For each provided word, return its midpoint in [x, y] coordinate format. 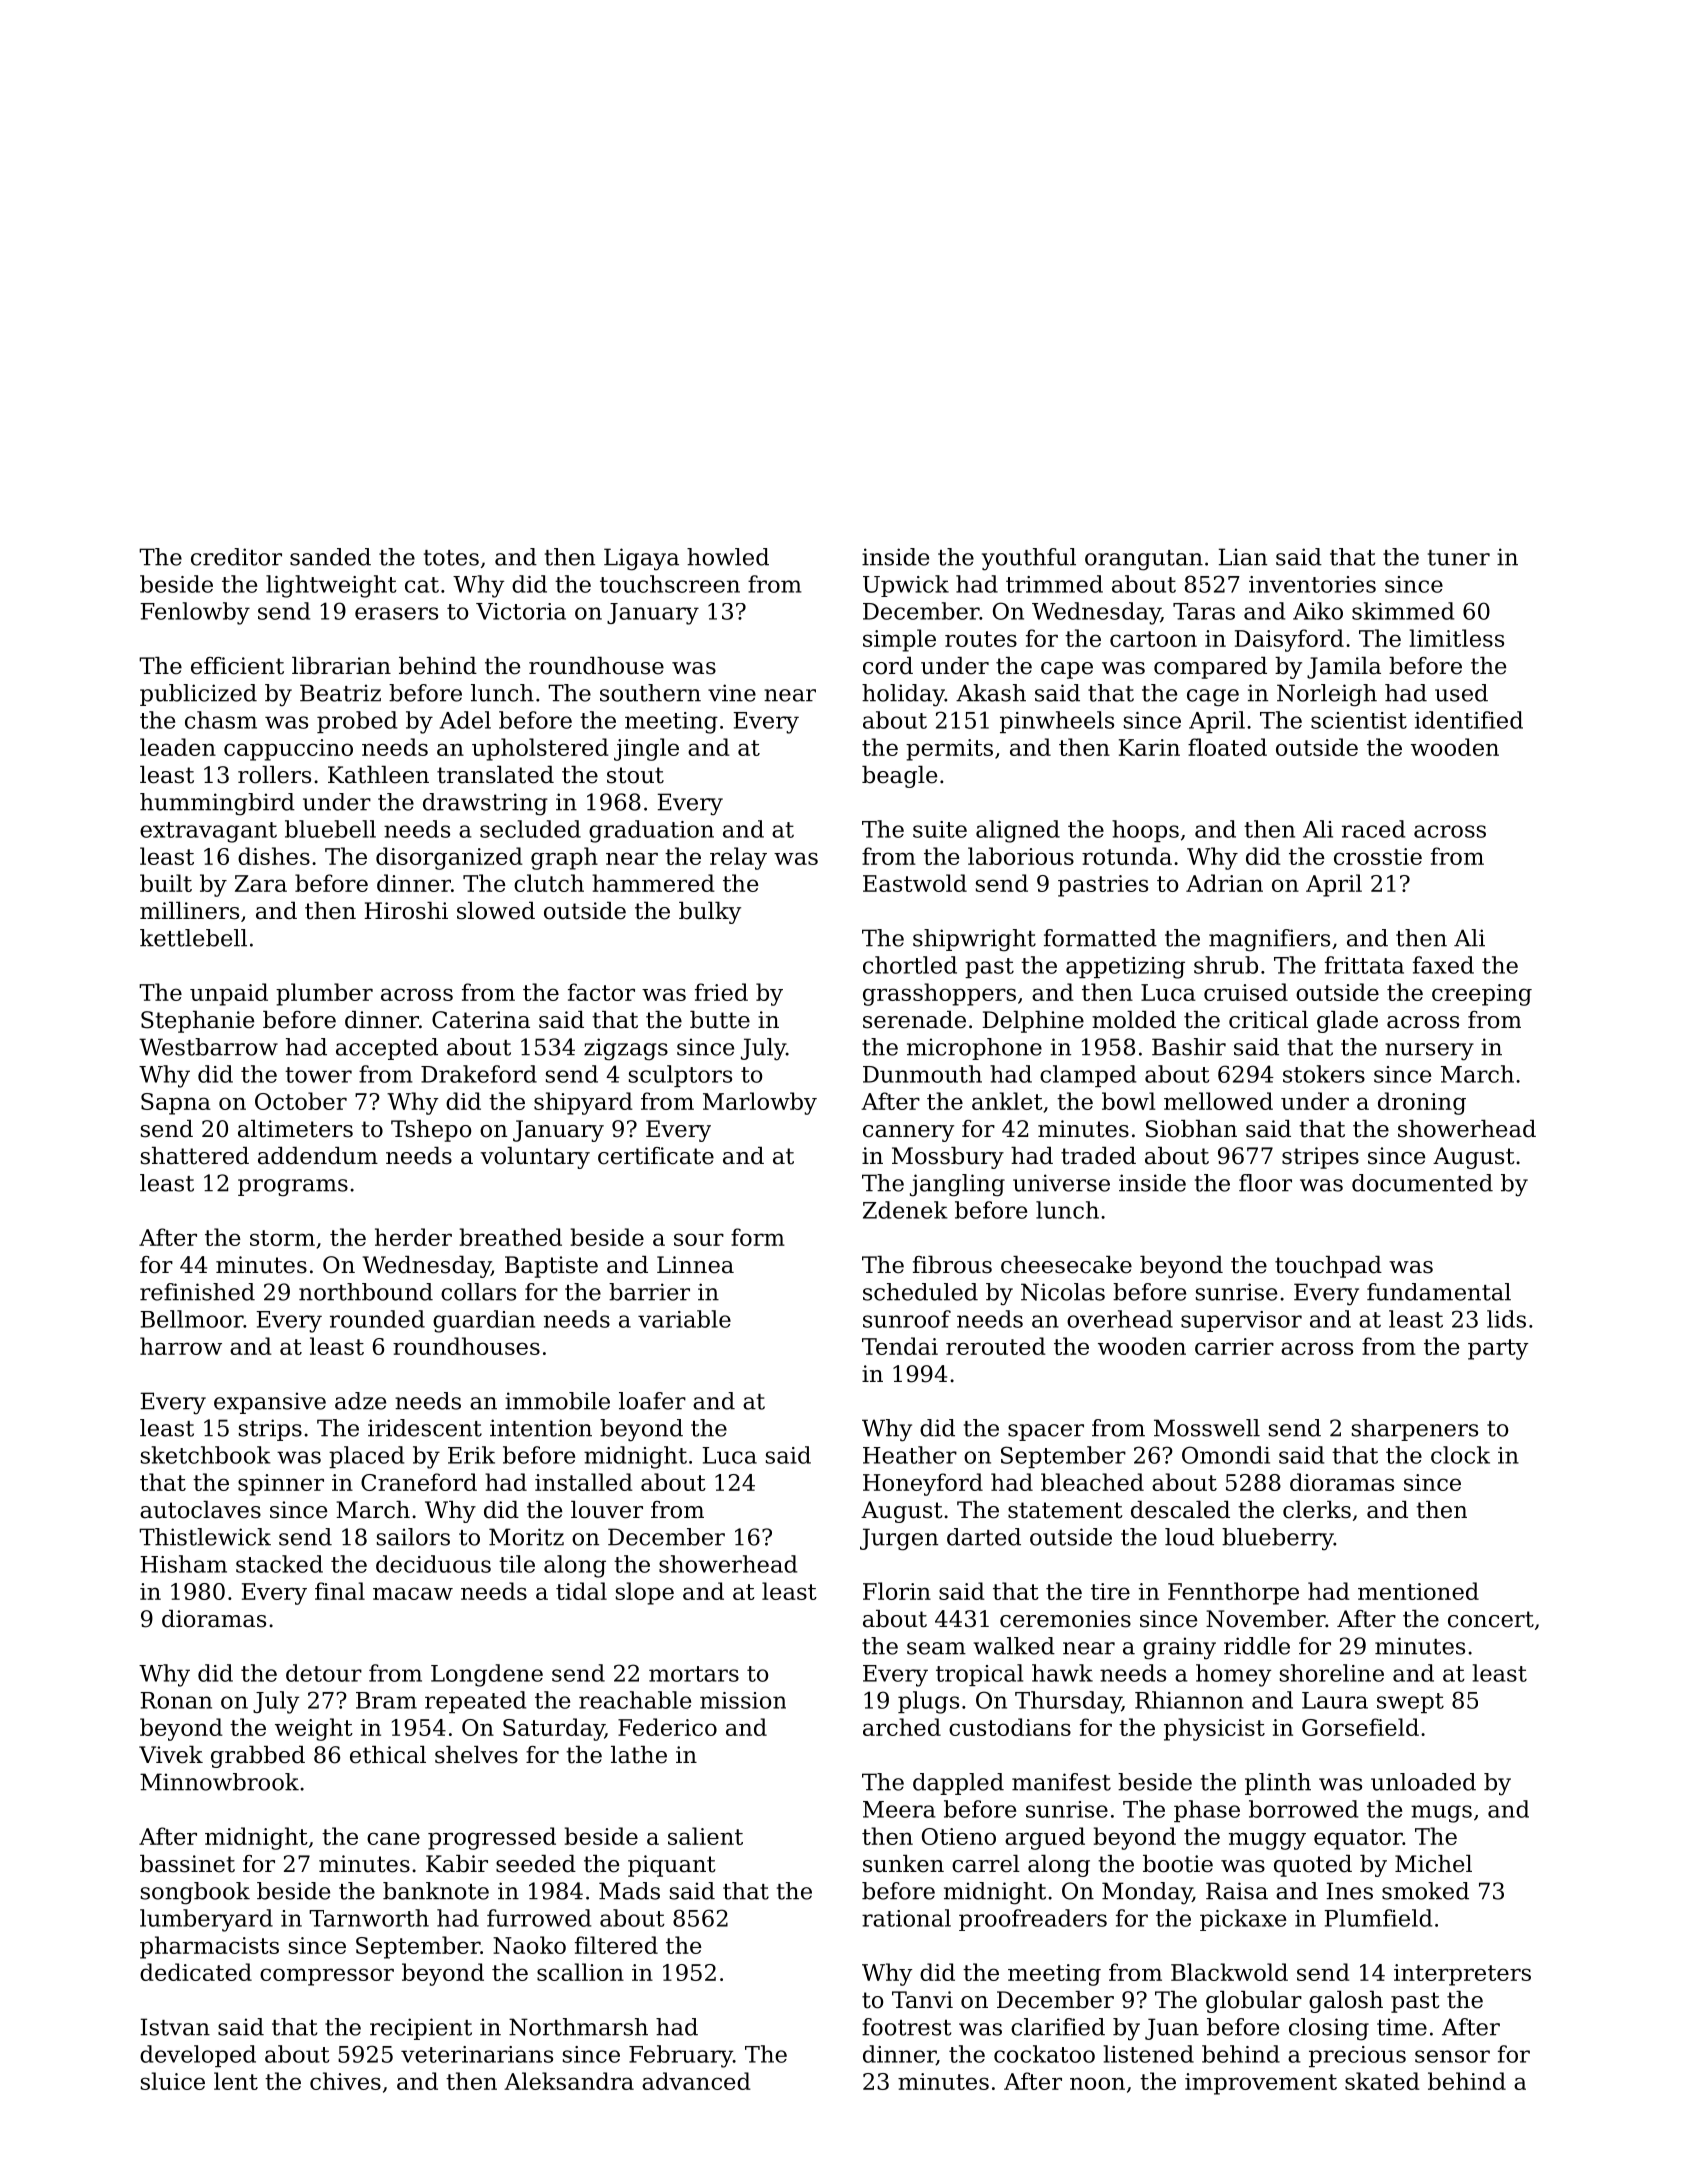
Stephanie [197, 1022]
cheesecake [1066, 1265]
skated [1382, 2081]
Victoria [521, 611]
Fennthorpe [1233, 1593]
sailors [413, 1537]
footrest [906, 2027]
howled [728, 557]
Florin [897, 1591]
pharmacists [209, 1947]
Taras [1204, 611]
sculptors [680, 1076]
